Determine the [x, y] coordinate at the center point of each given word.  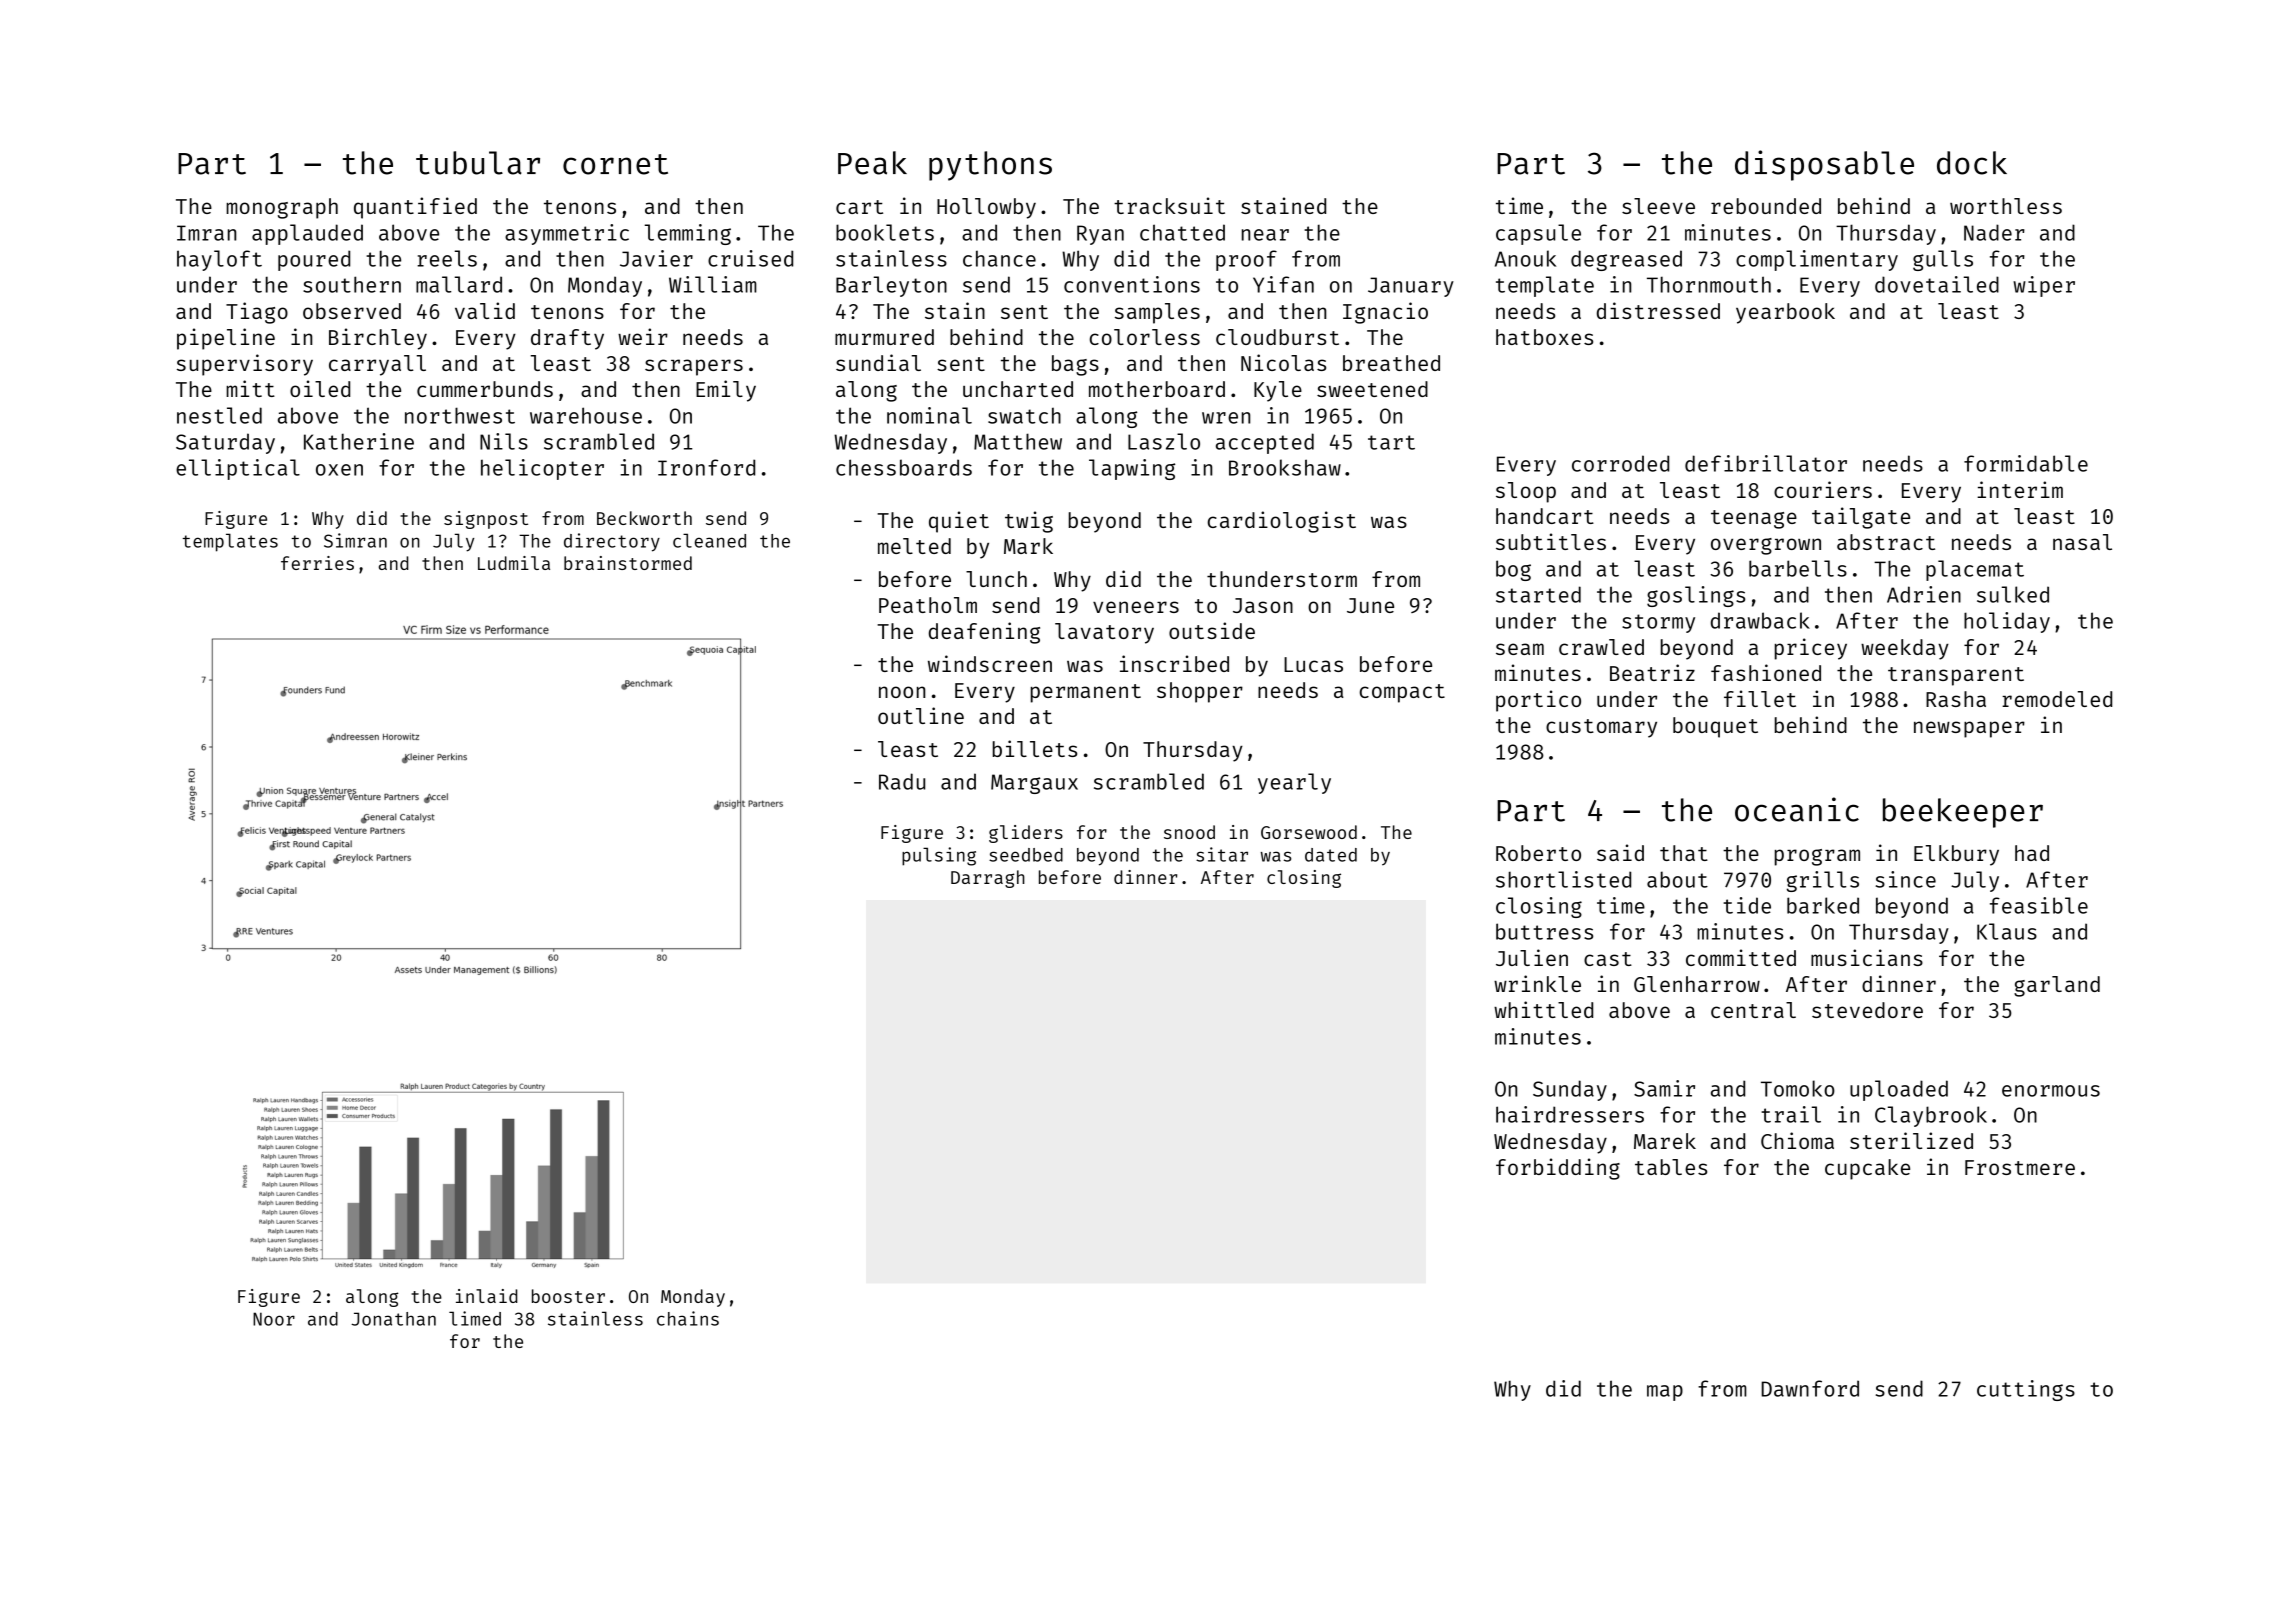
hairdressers [1570, 1114]
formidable [2026, 463]
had [2032, 853]
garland [2057, 986]
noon [902, 692]
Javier [656, 258]
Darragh [988, 879]
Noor [274, 1319]
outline [921, 715]
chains [688, 1318]
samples [1157, 313]
